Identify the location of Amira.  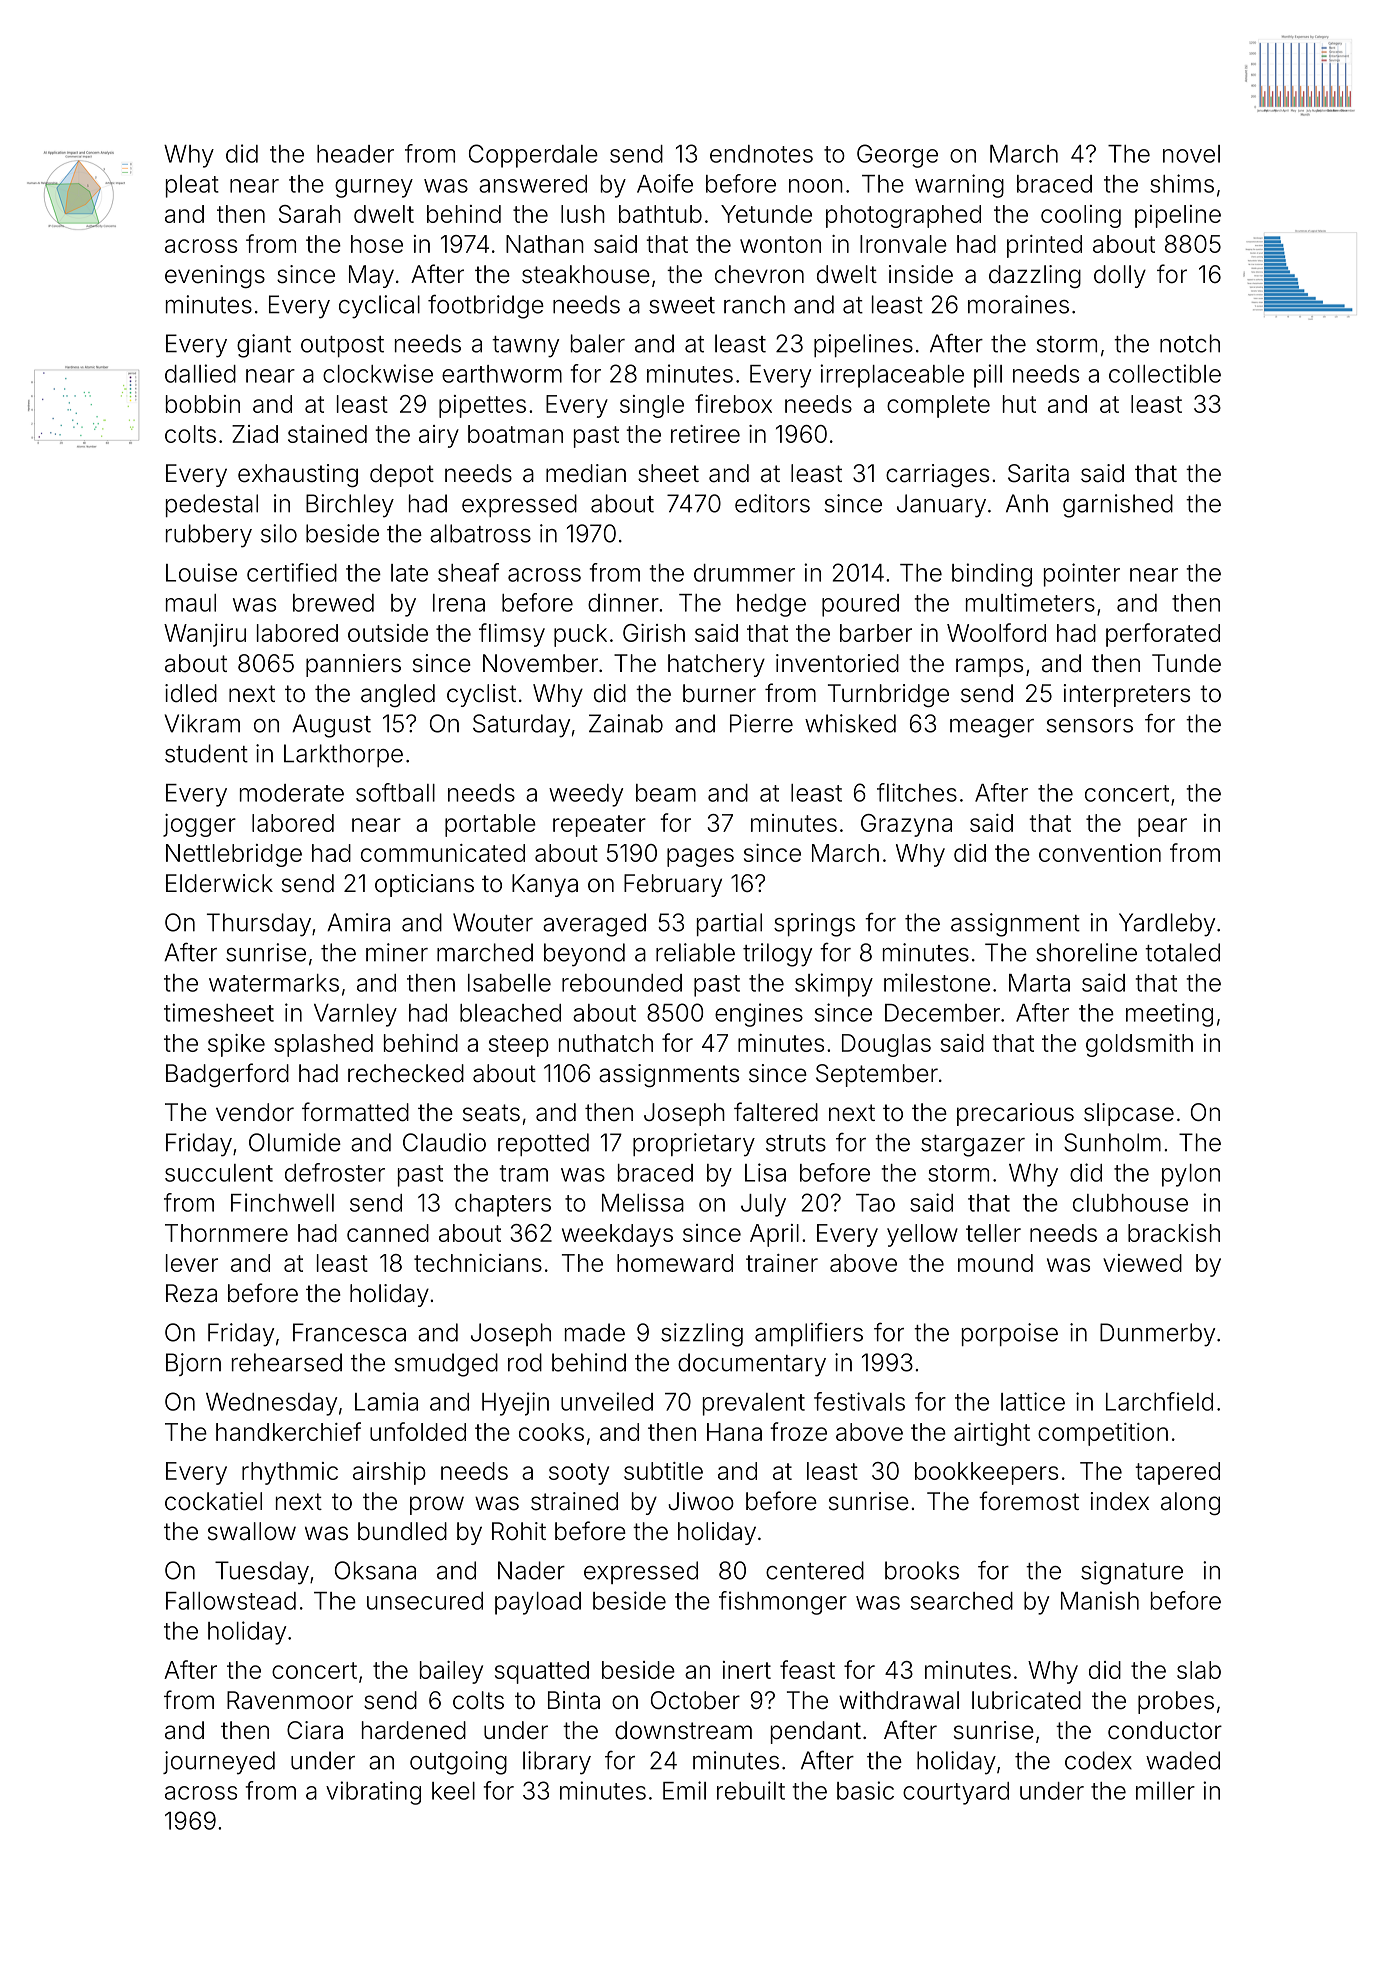
(358, 922).
